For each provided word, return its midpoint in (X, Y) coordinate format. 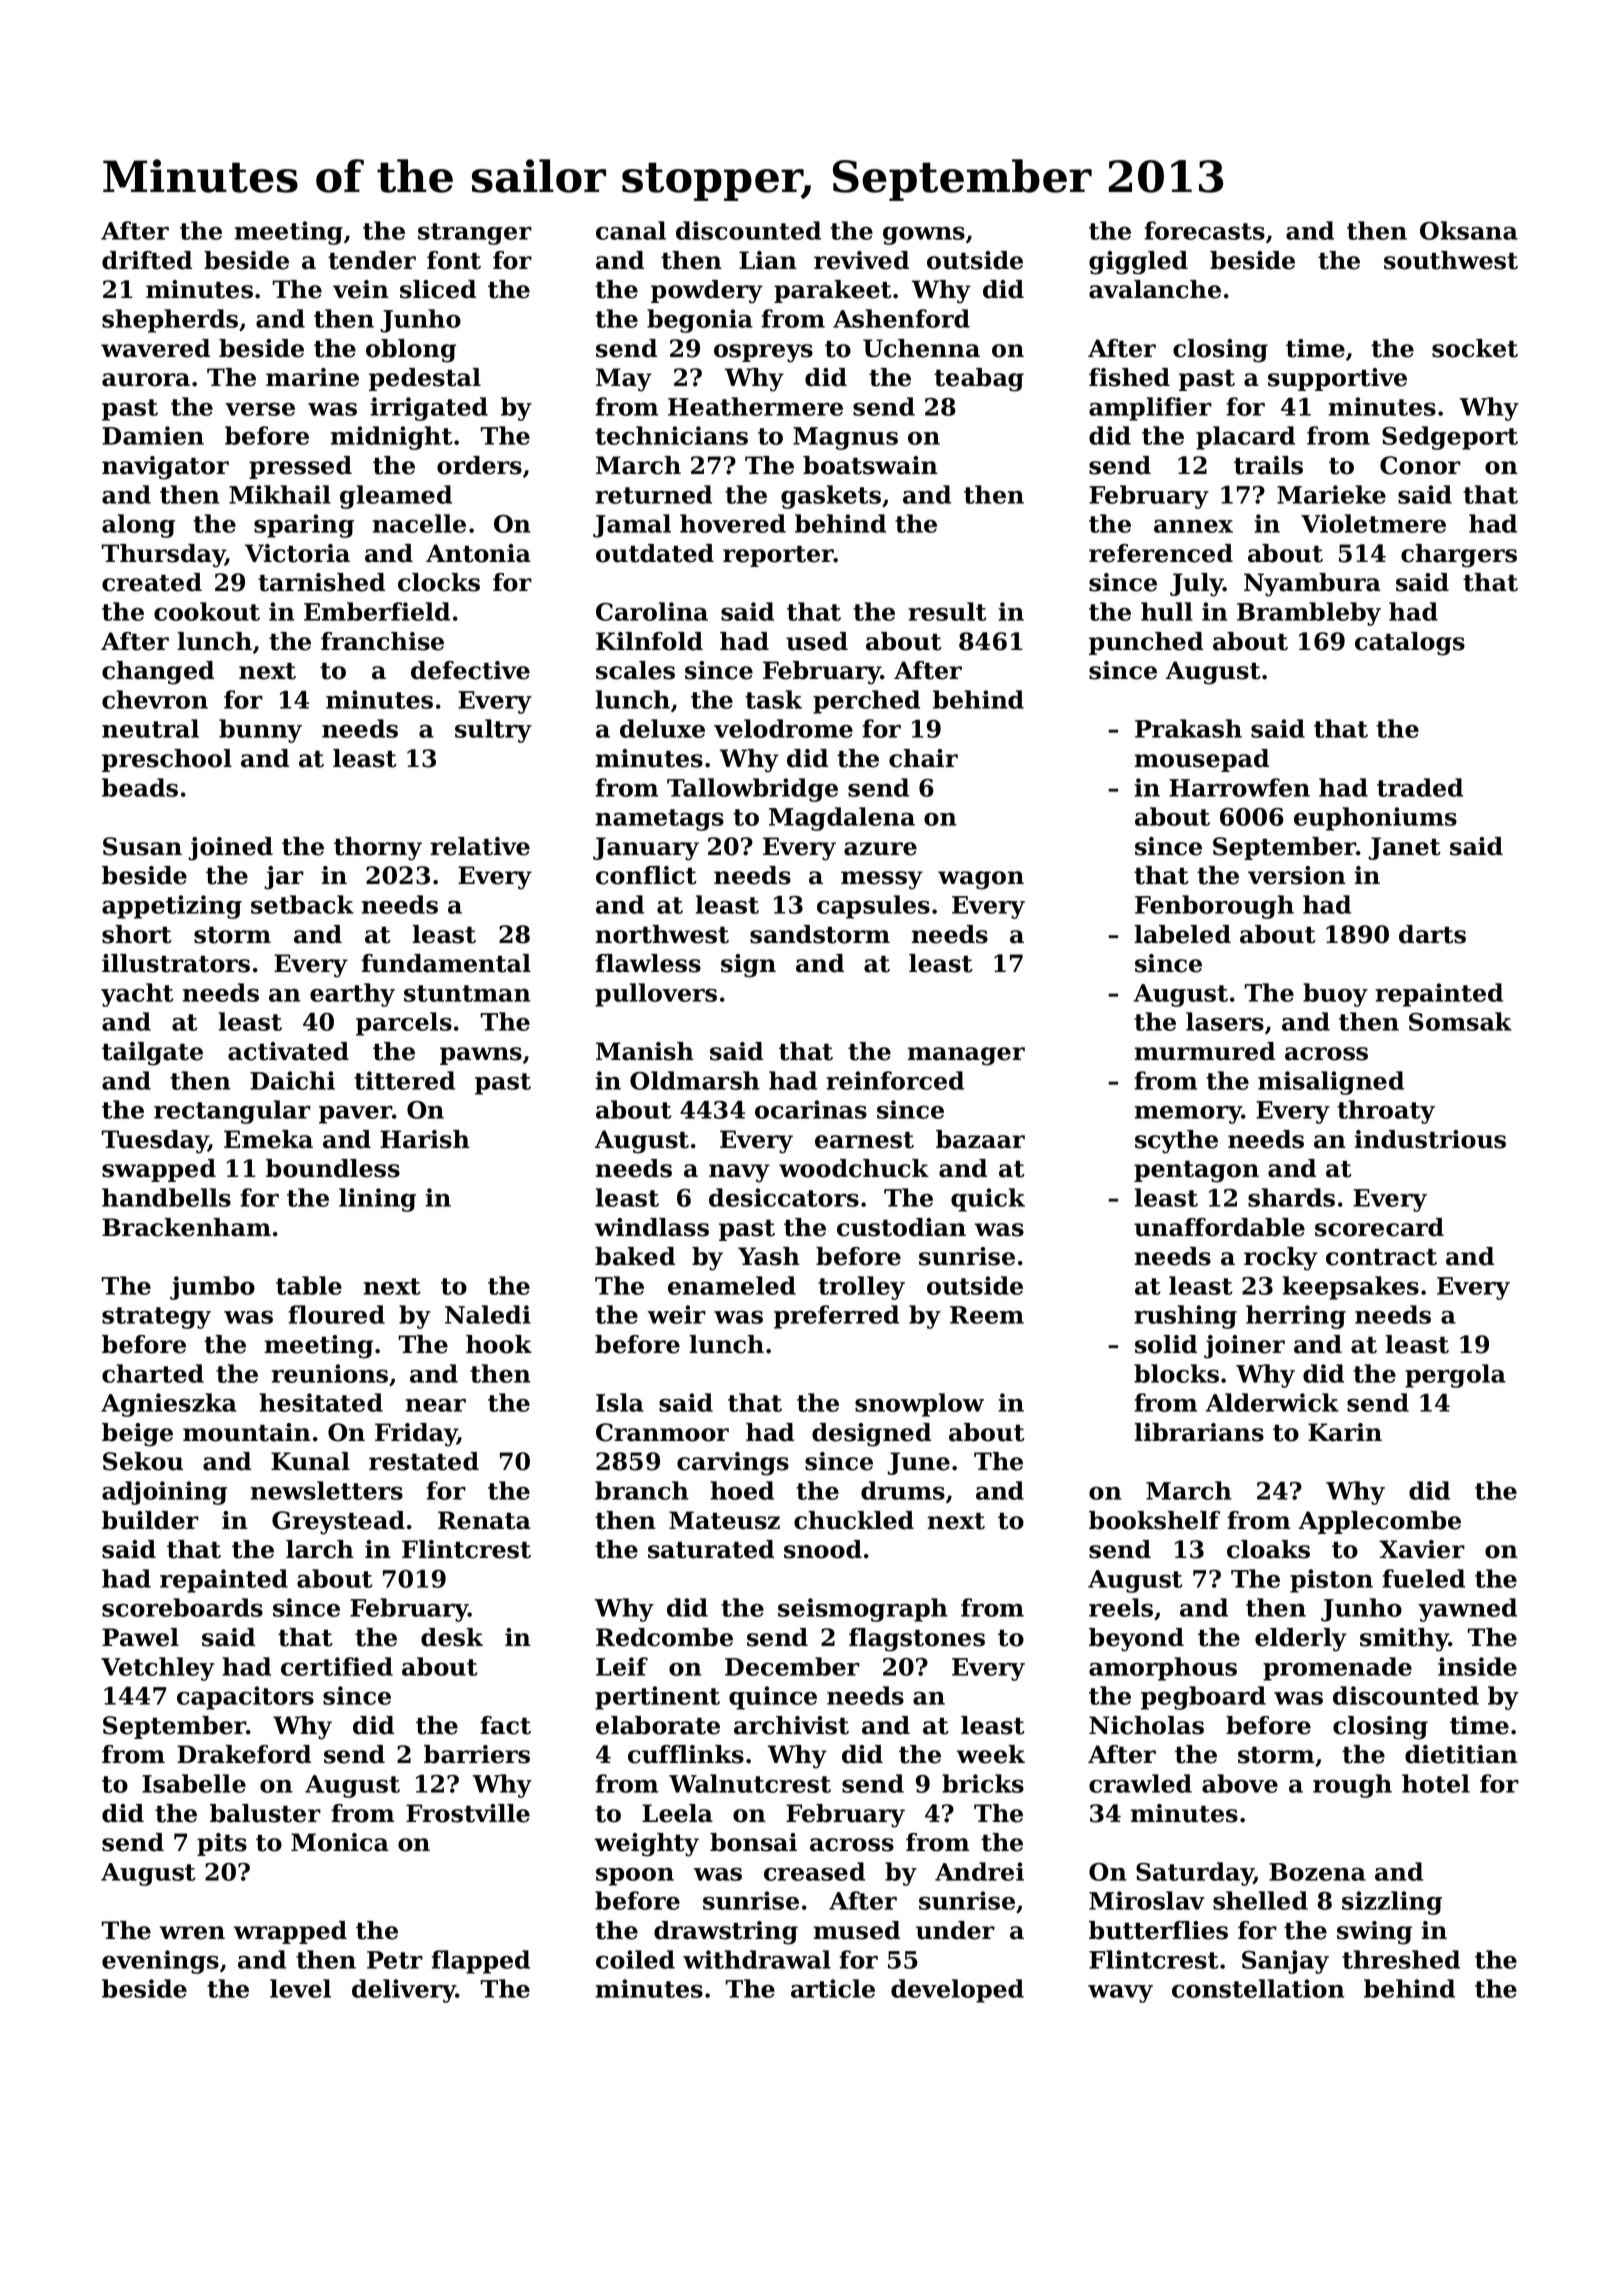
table (309, 1285)
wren (192, 1933)
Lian (768, 260)
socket (1475, 348)
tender (372, 260)
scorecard (1379, 1227)
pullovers (656, 995)
